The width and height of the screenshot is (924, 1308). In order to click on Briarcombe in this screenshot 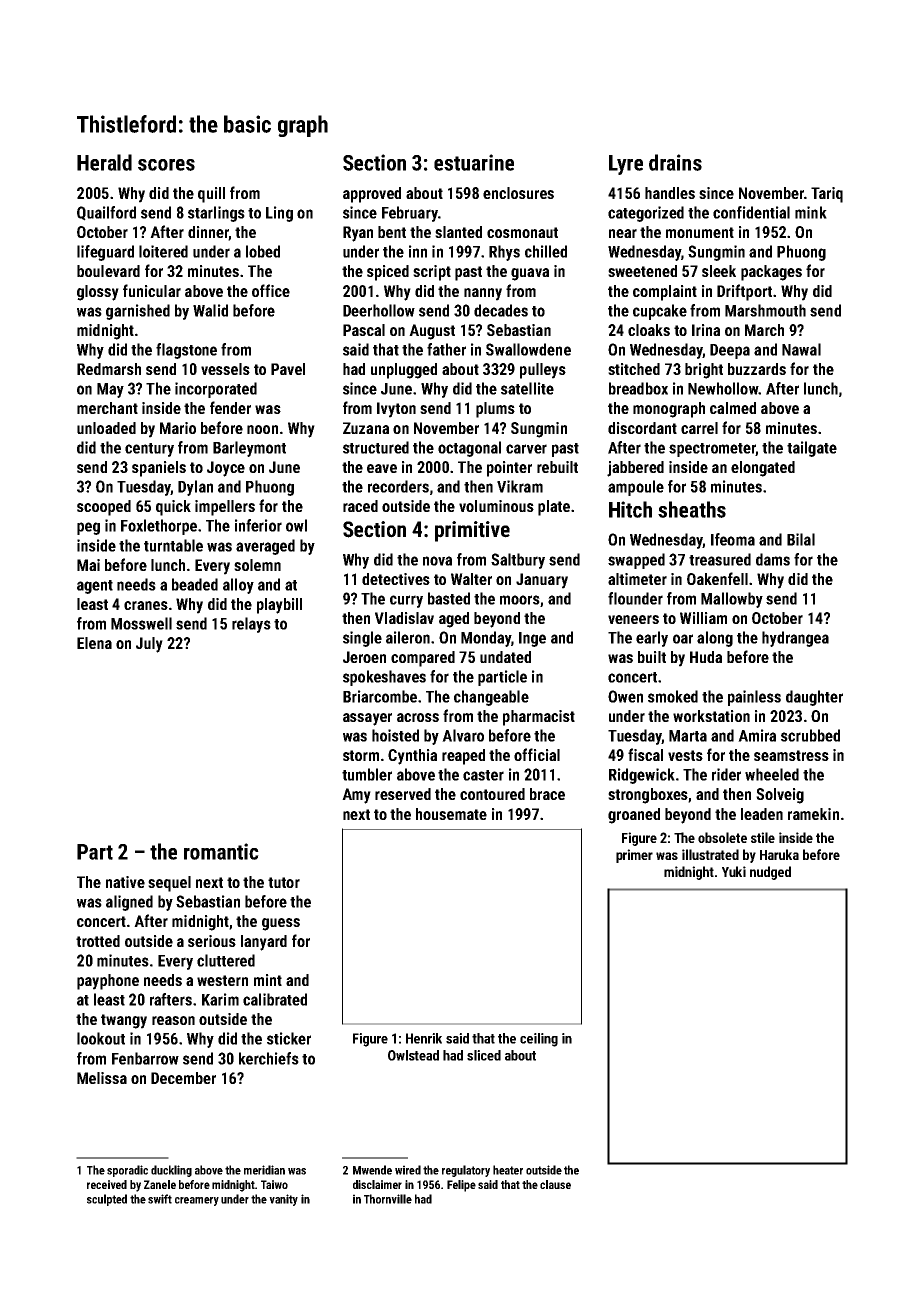, I will do `click(380, 696)`.
